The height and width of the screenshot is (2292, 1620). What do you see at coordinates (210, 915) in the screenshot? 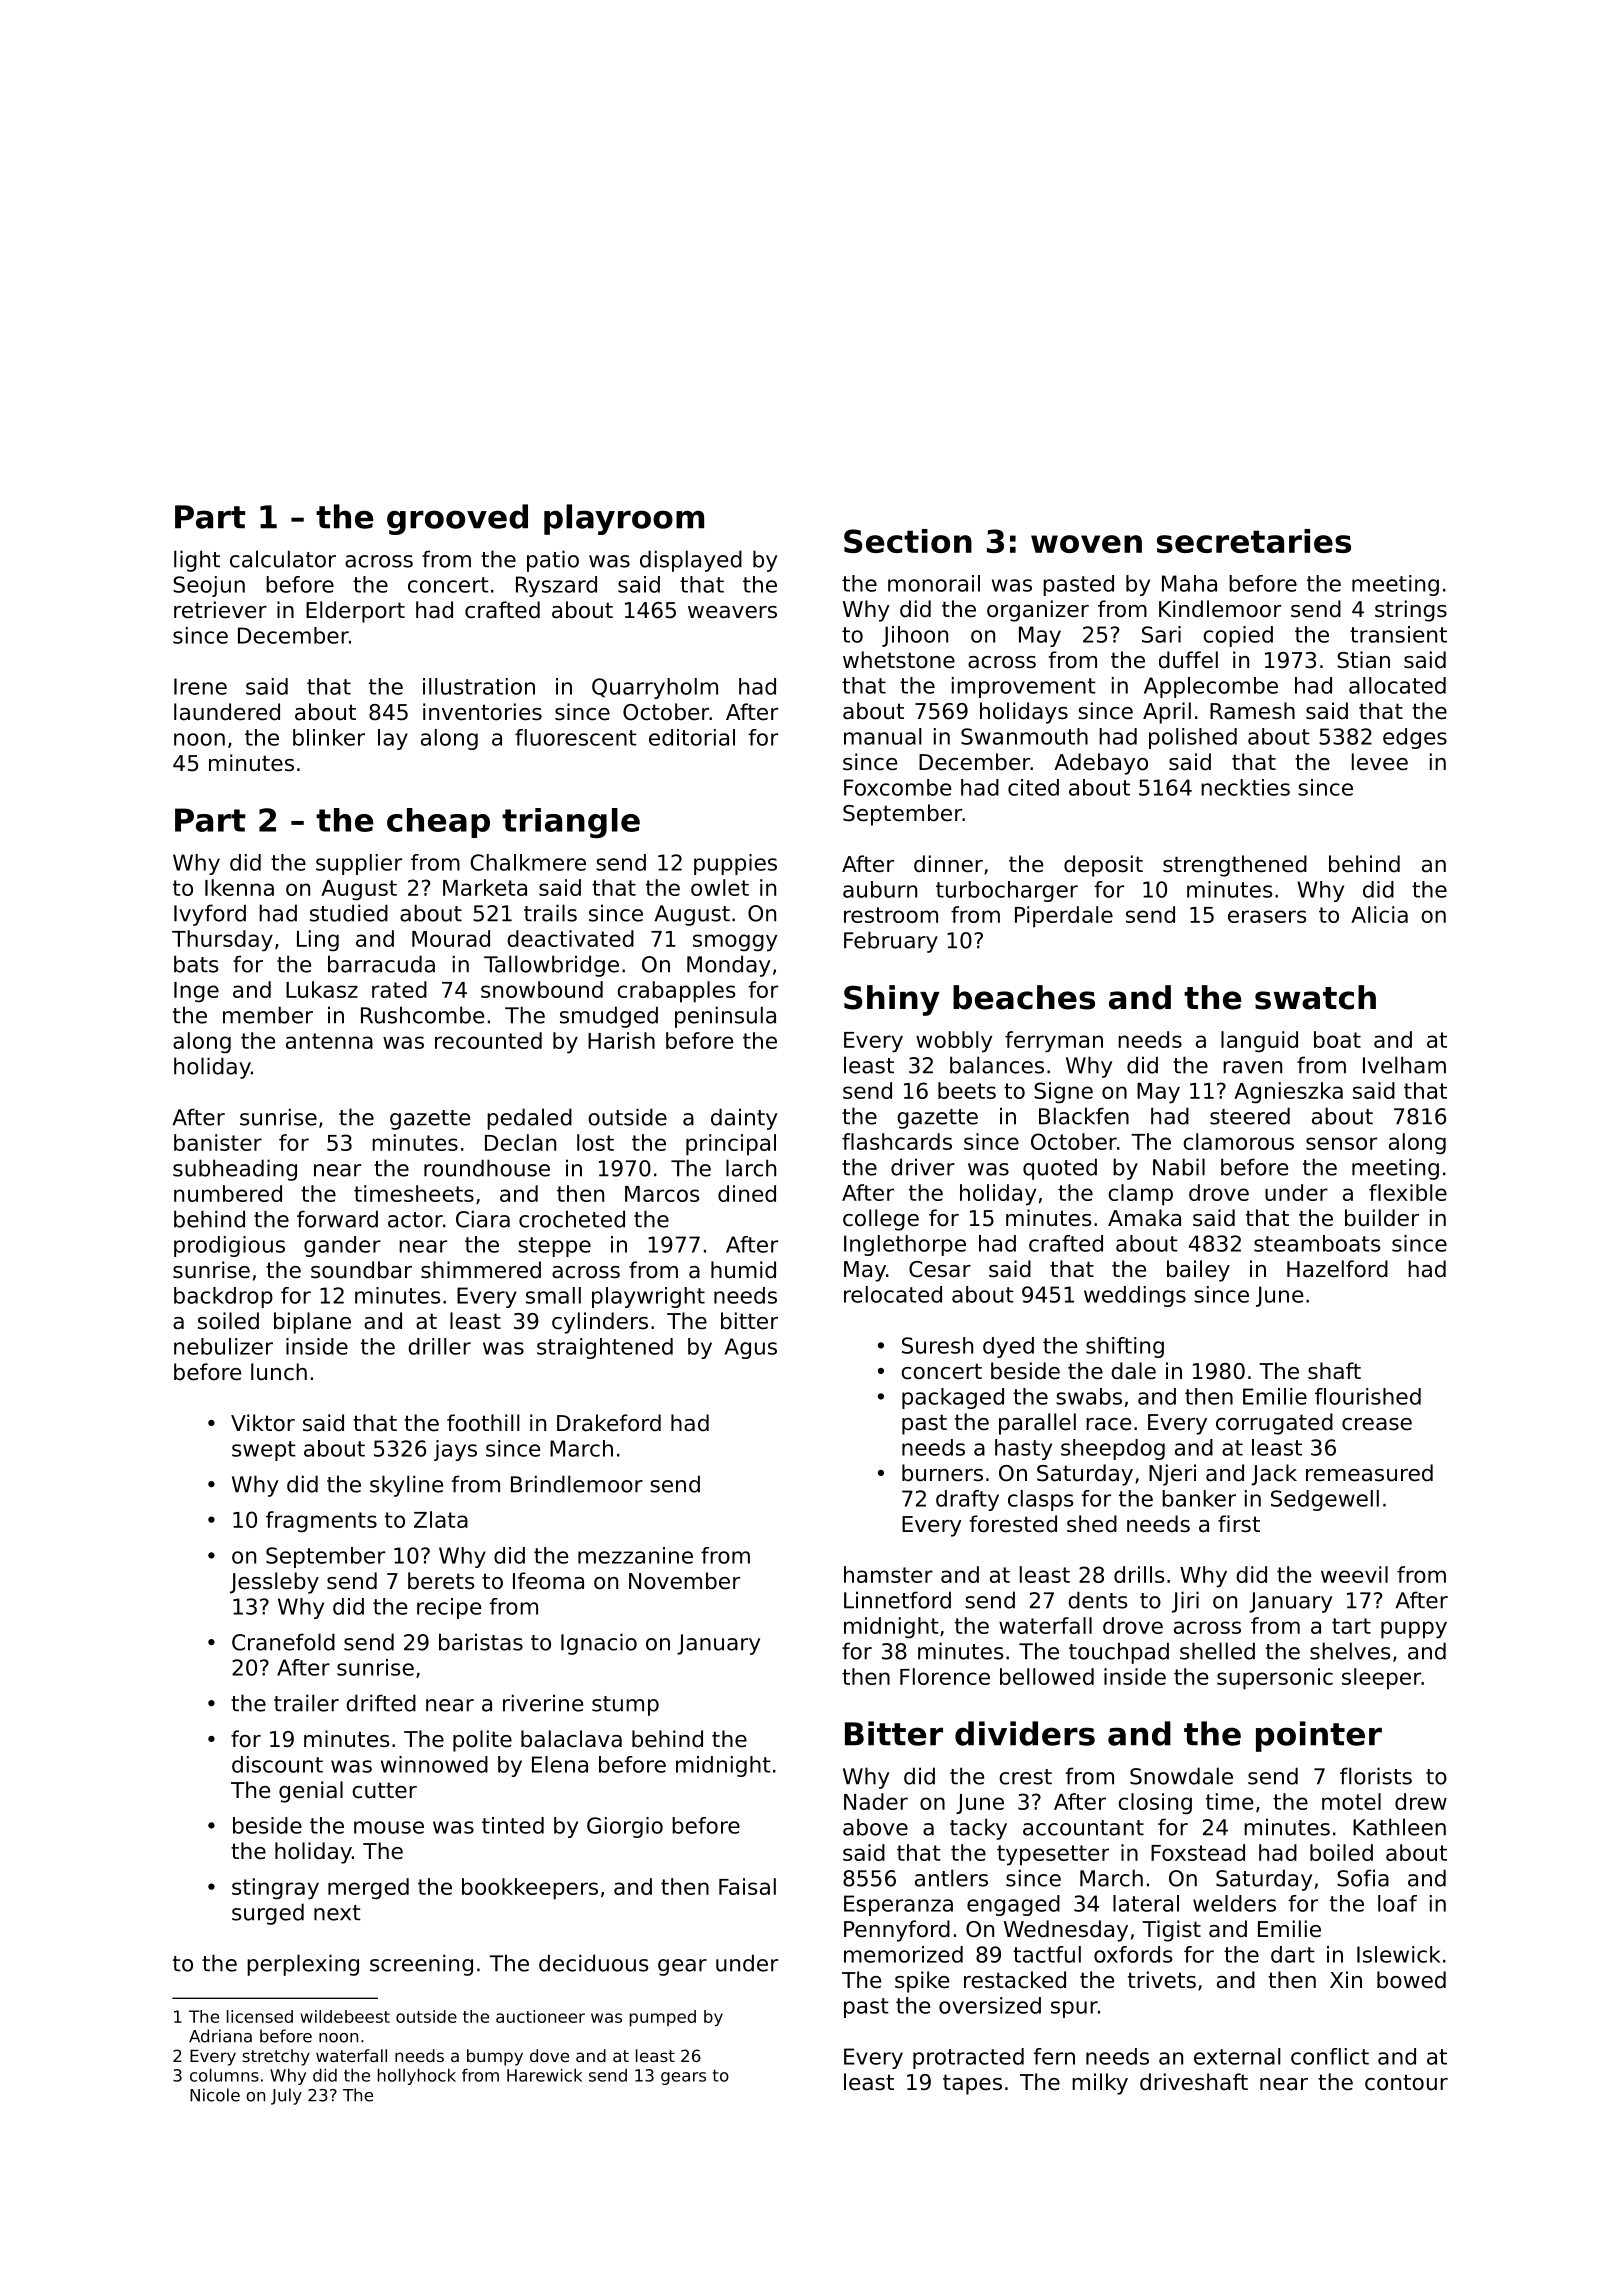
I see `Ivyford` at bounding box center [210, 915].
